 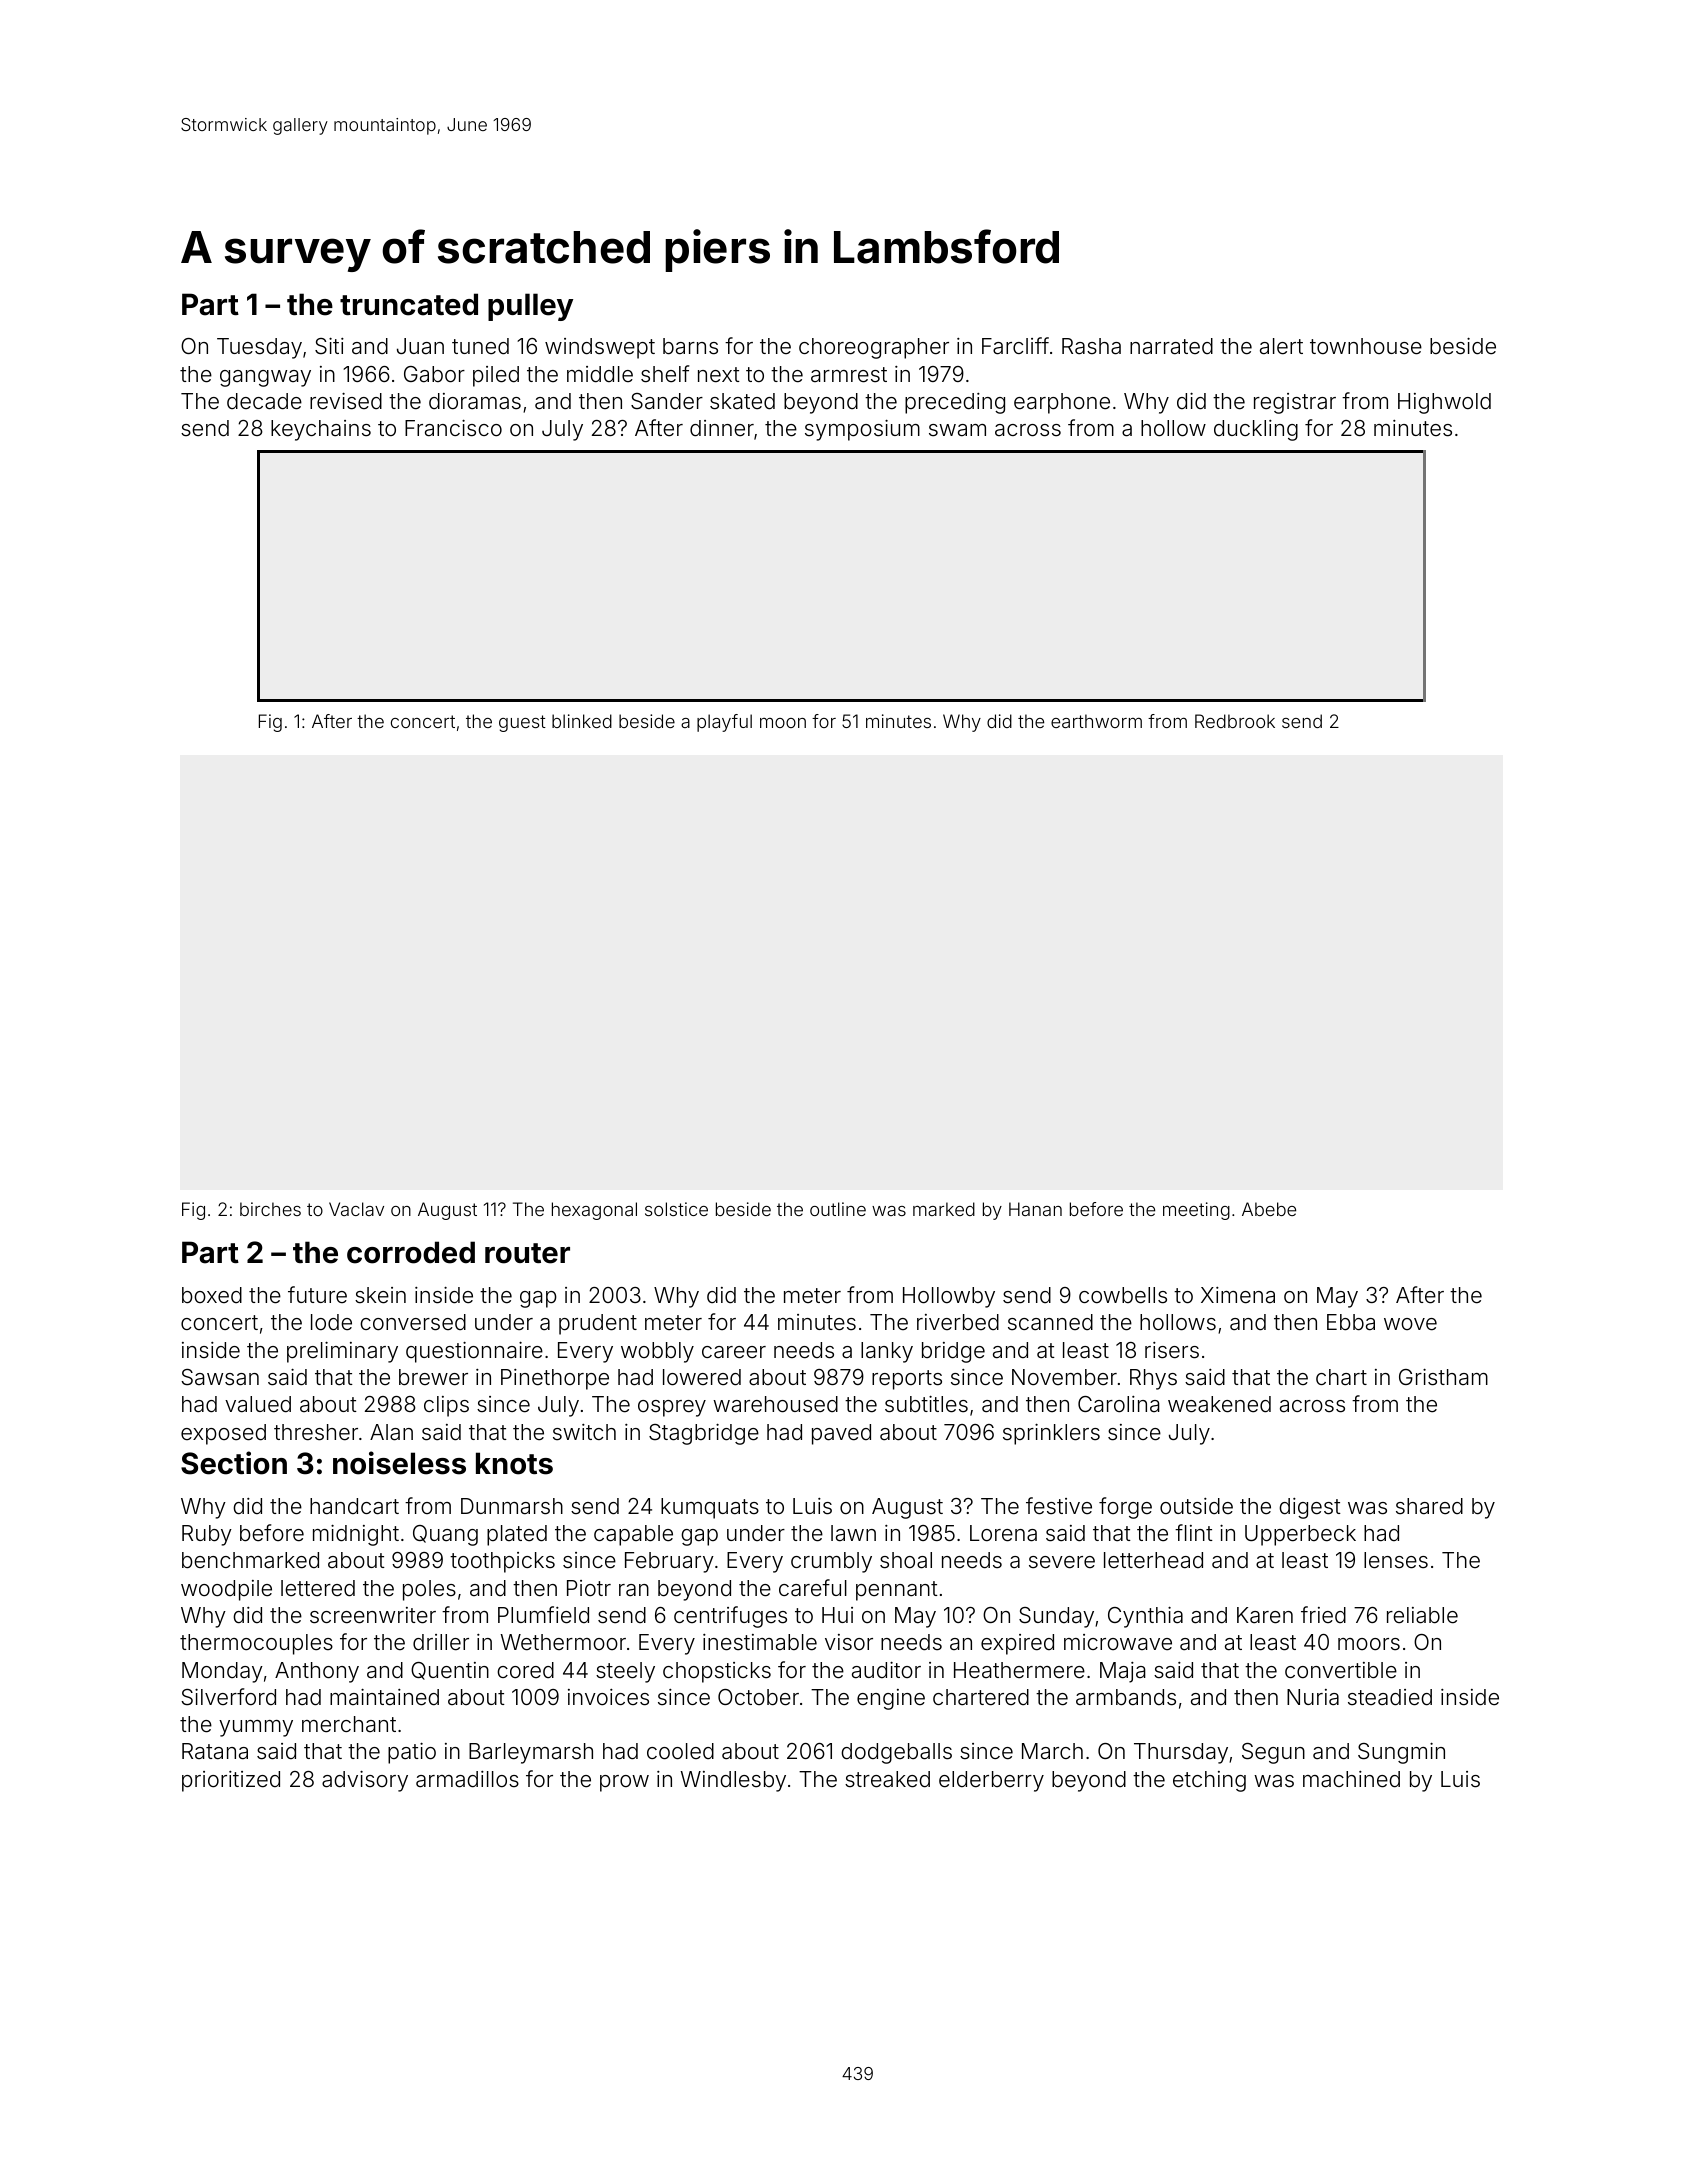 I want to click on Vaclav, so click(x=356, y=1209).
